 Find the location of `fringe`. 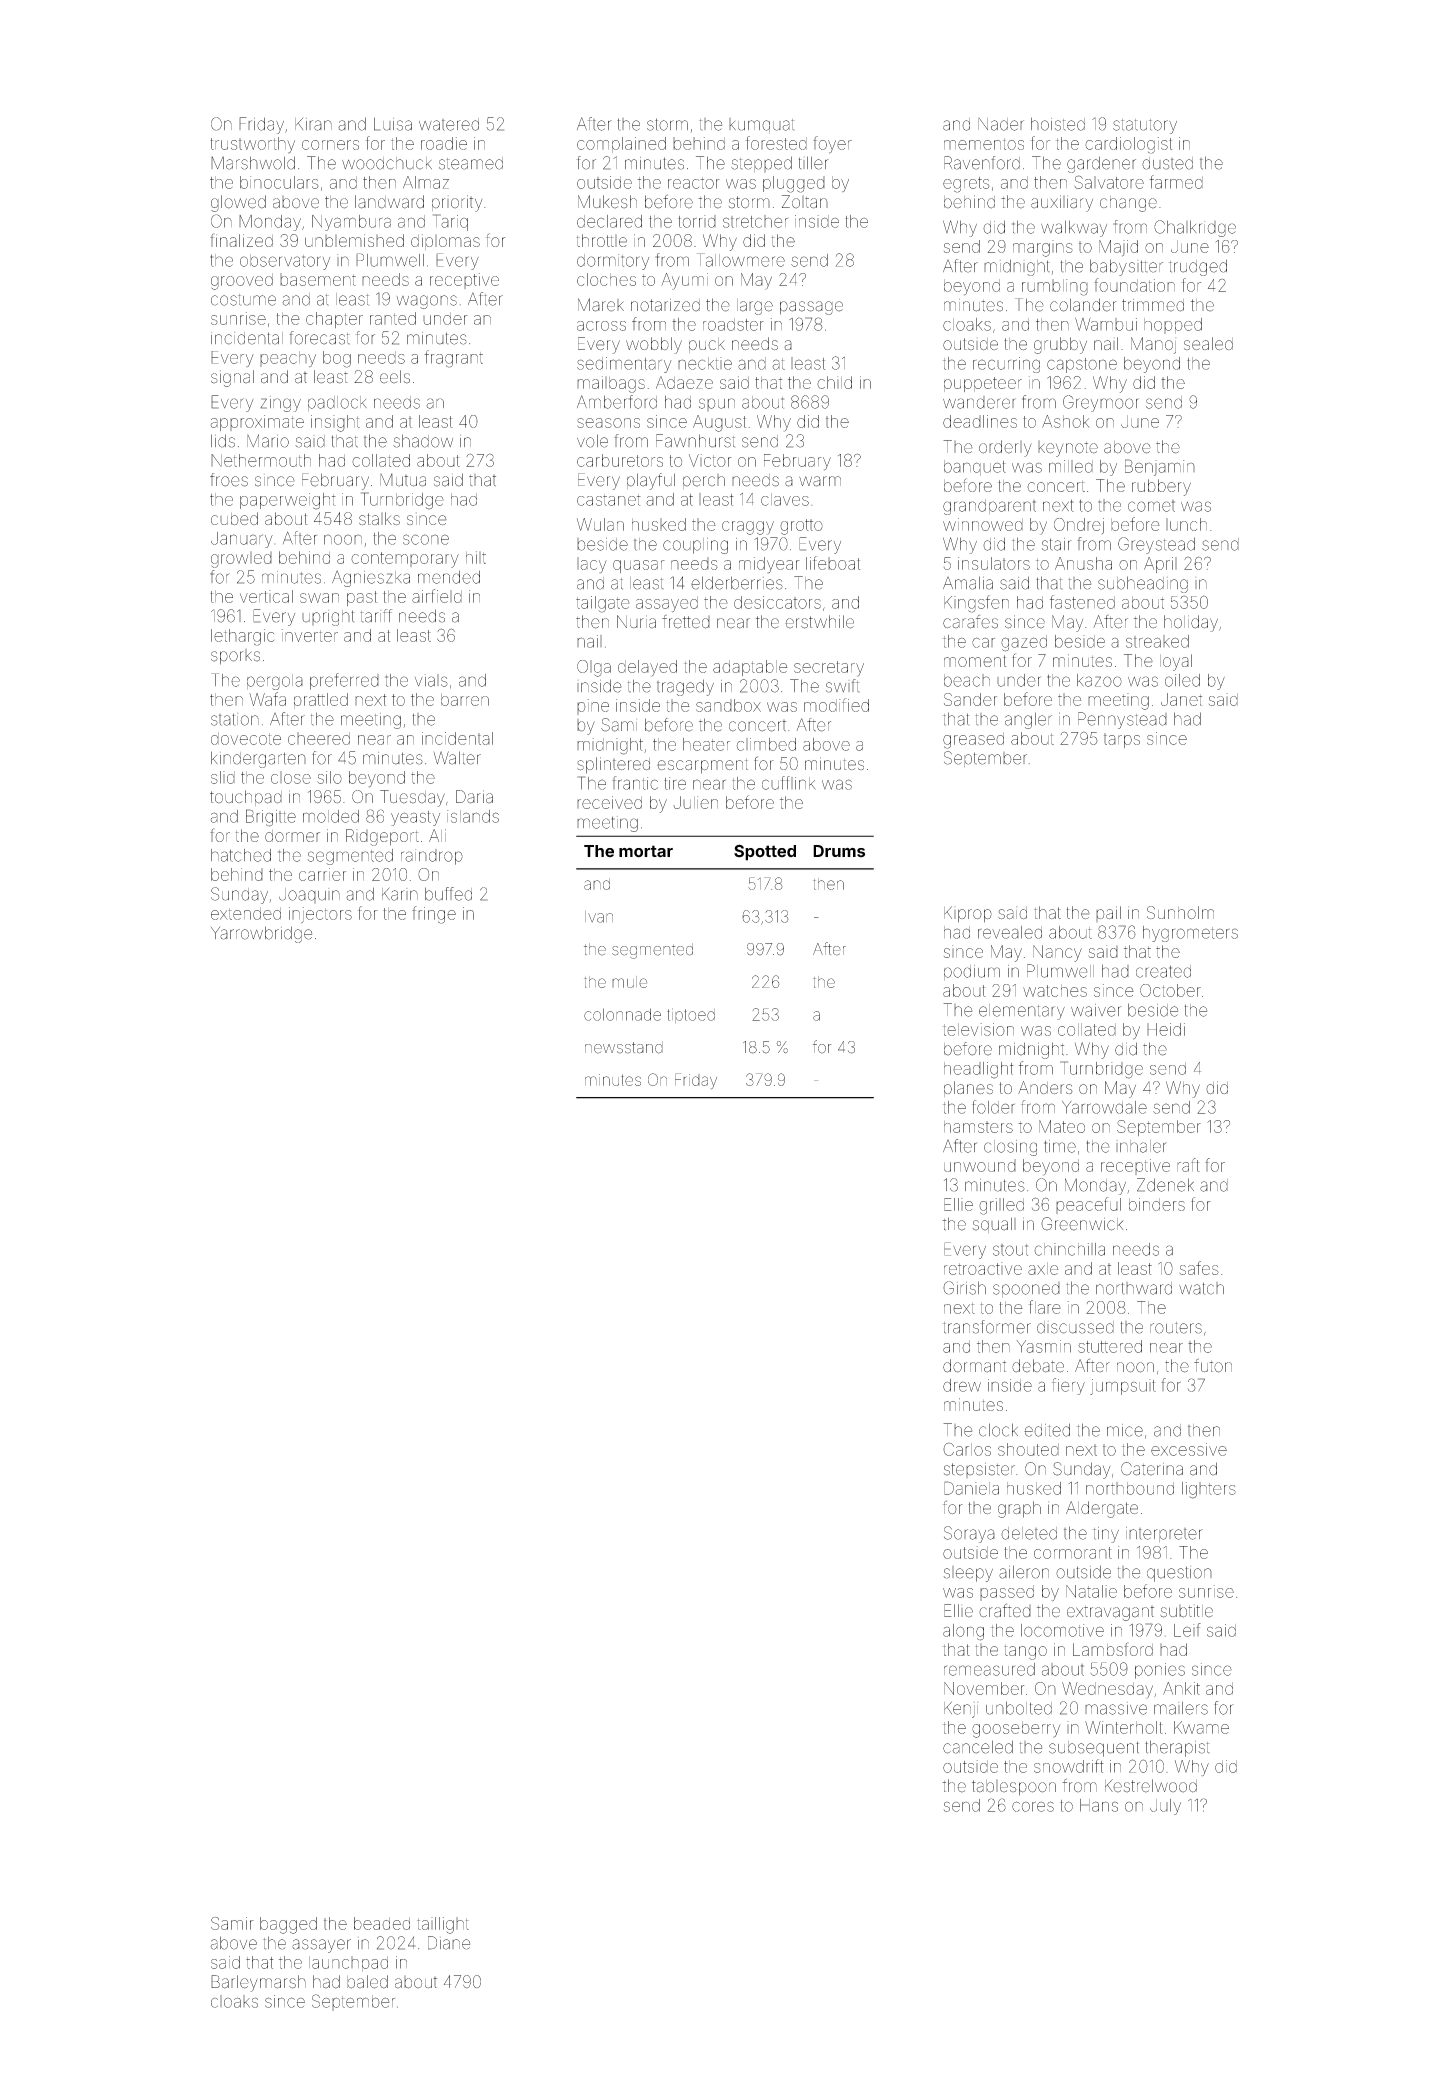

fringe is located at coordinates (434, 915).
